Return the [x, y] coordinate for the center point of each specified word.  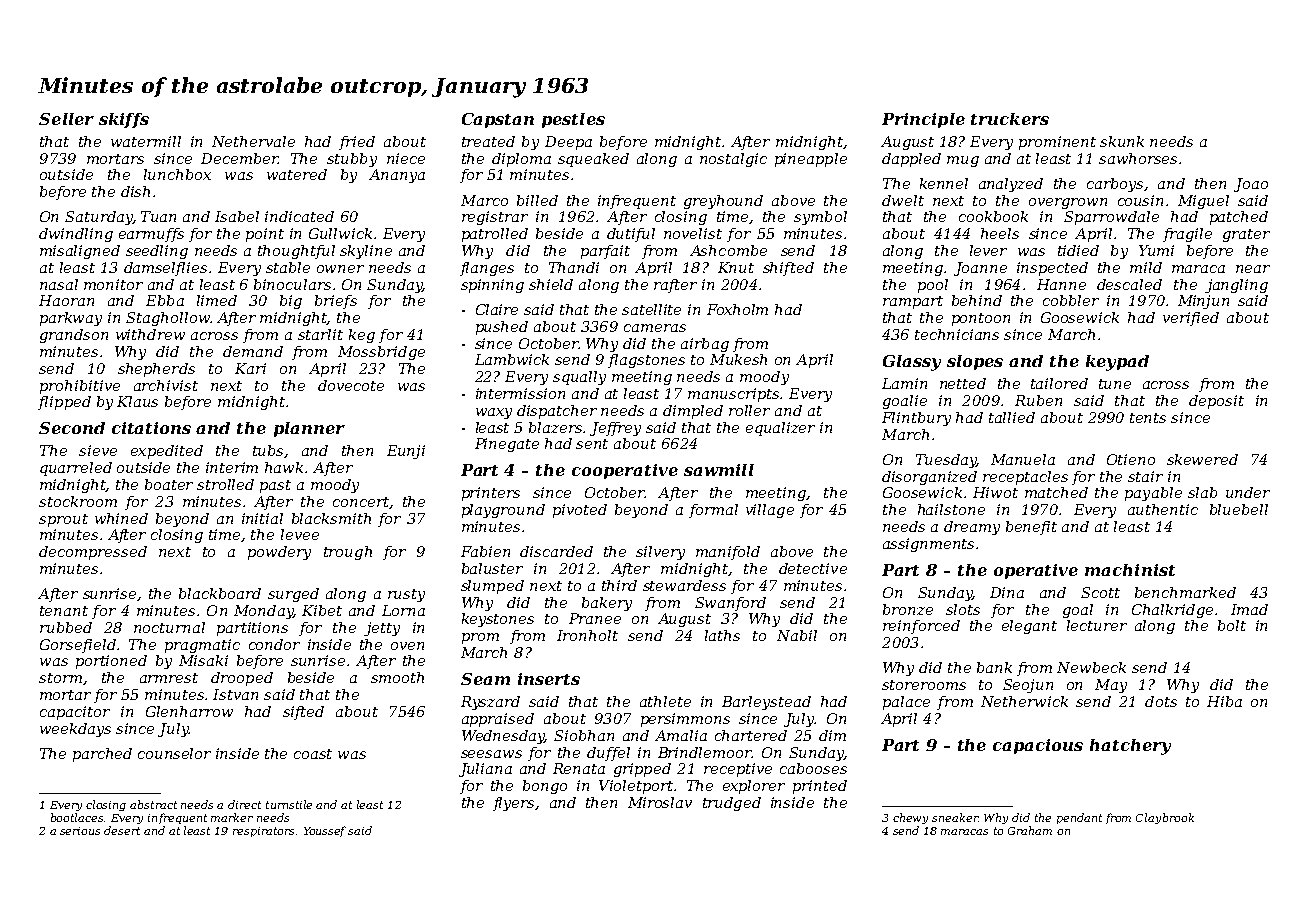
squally [579, 378]
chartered [751, 735]
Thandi [574, 267]
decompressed [93, 553]
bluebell [1239, 509]
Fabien [485, 551]
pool [933, 286]
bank [994, 667]
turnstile [289, 804]
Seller [66, 119]
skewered [1202, 459]
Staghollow [168, 319]
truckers [1010, 119]
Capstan [498, 120]
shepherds [156, 370]
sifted [303, 713]
